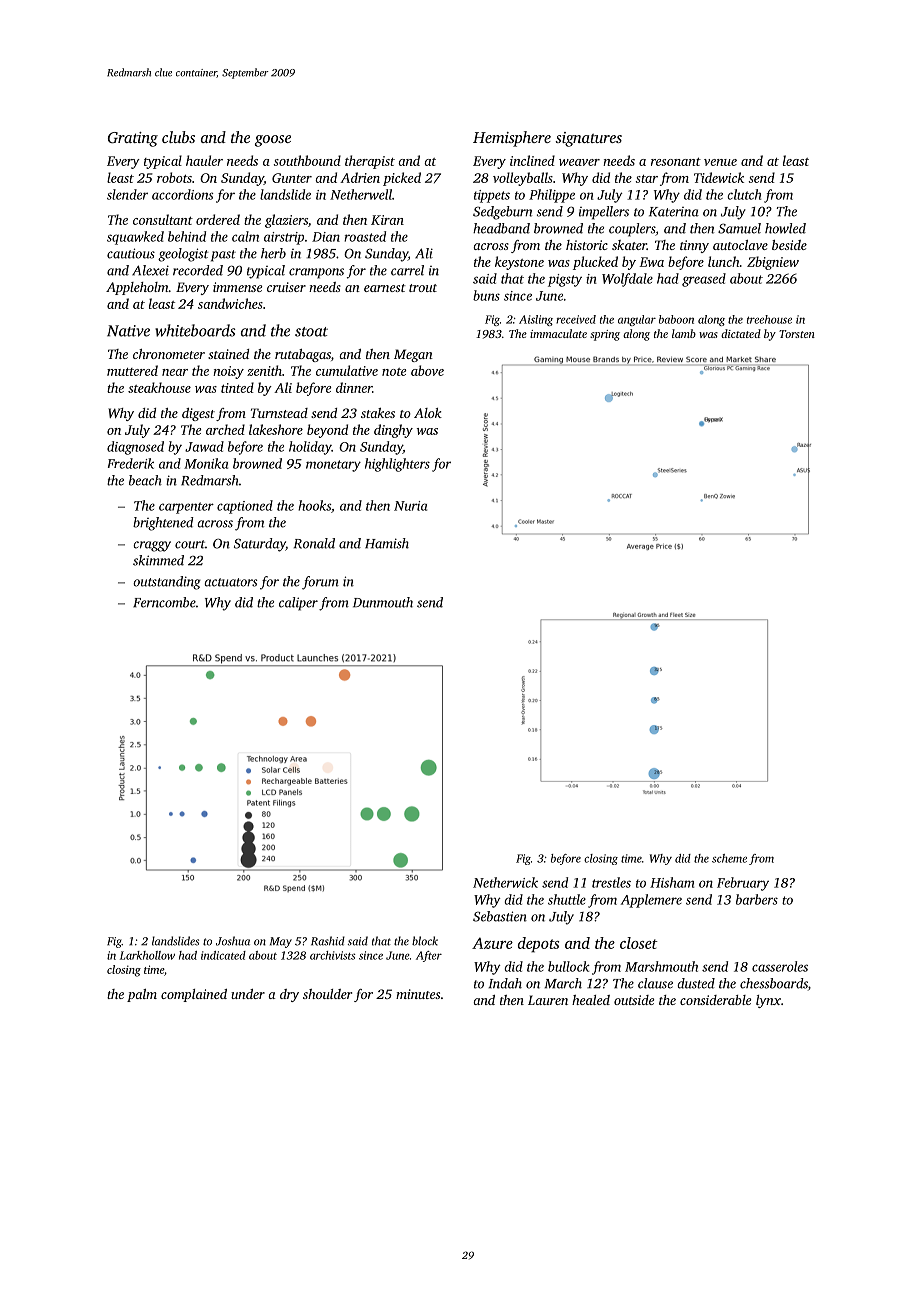 Image resolution: width=924 pixels, height=1314 pixels. Describe the element at coordinates (729, 858) in the screenshot. I see `scheme` at that location.
